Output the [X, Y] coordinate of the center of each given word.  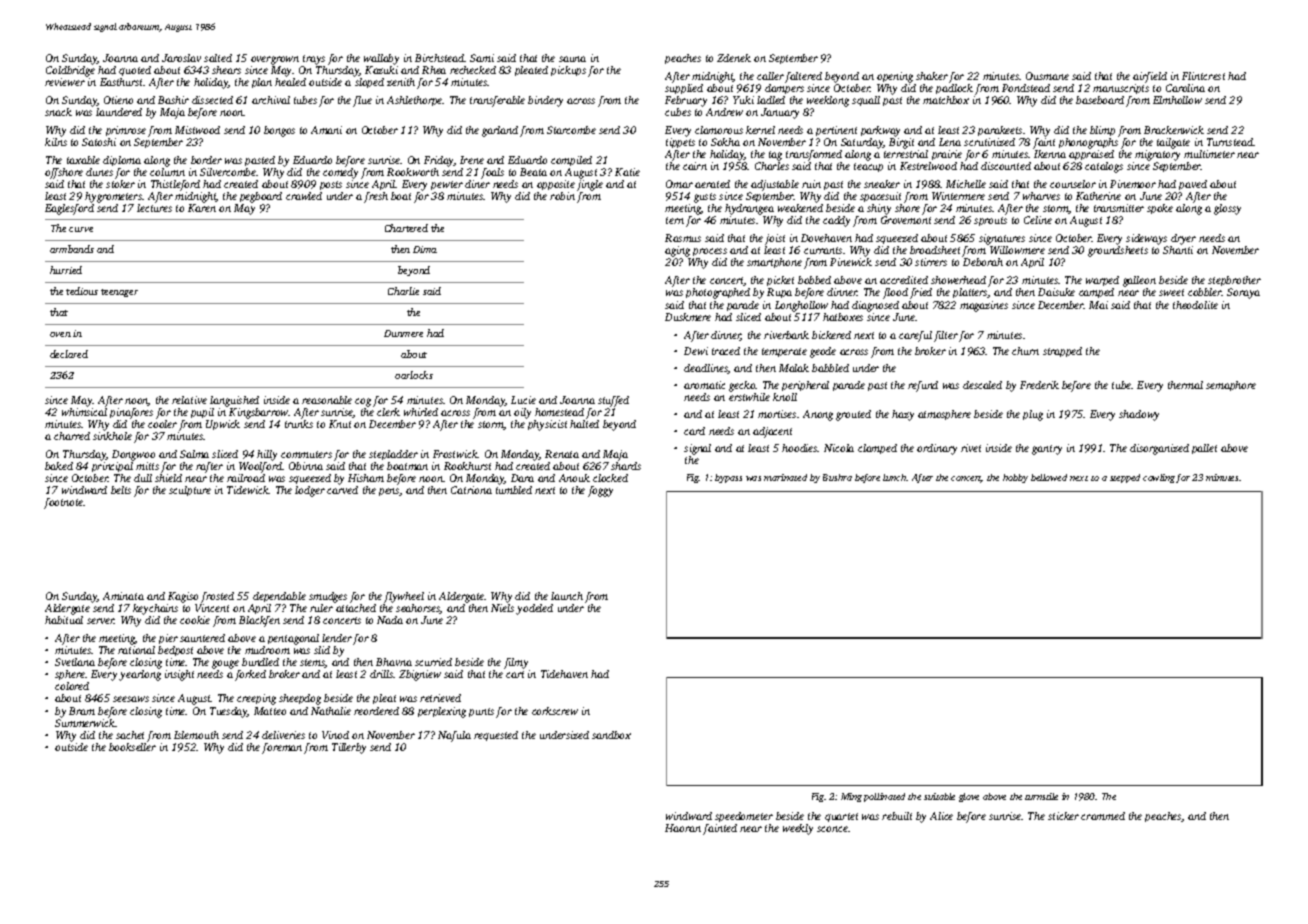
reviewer [65, 82]
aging [677, 251]
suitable [939, 796]
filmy [516, 663]
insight [179, 675]
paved [1193, 185]
